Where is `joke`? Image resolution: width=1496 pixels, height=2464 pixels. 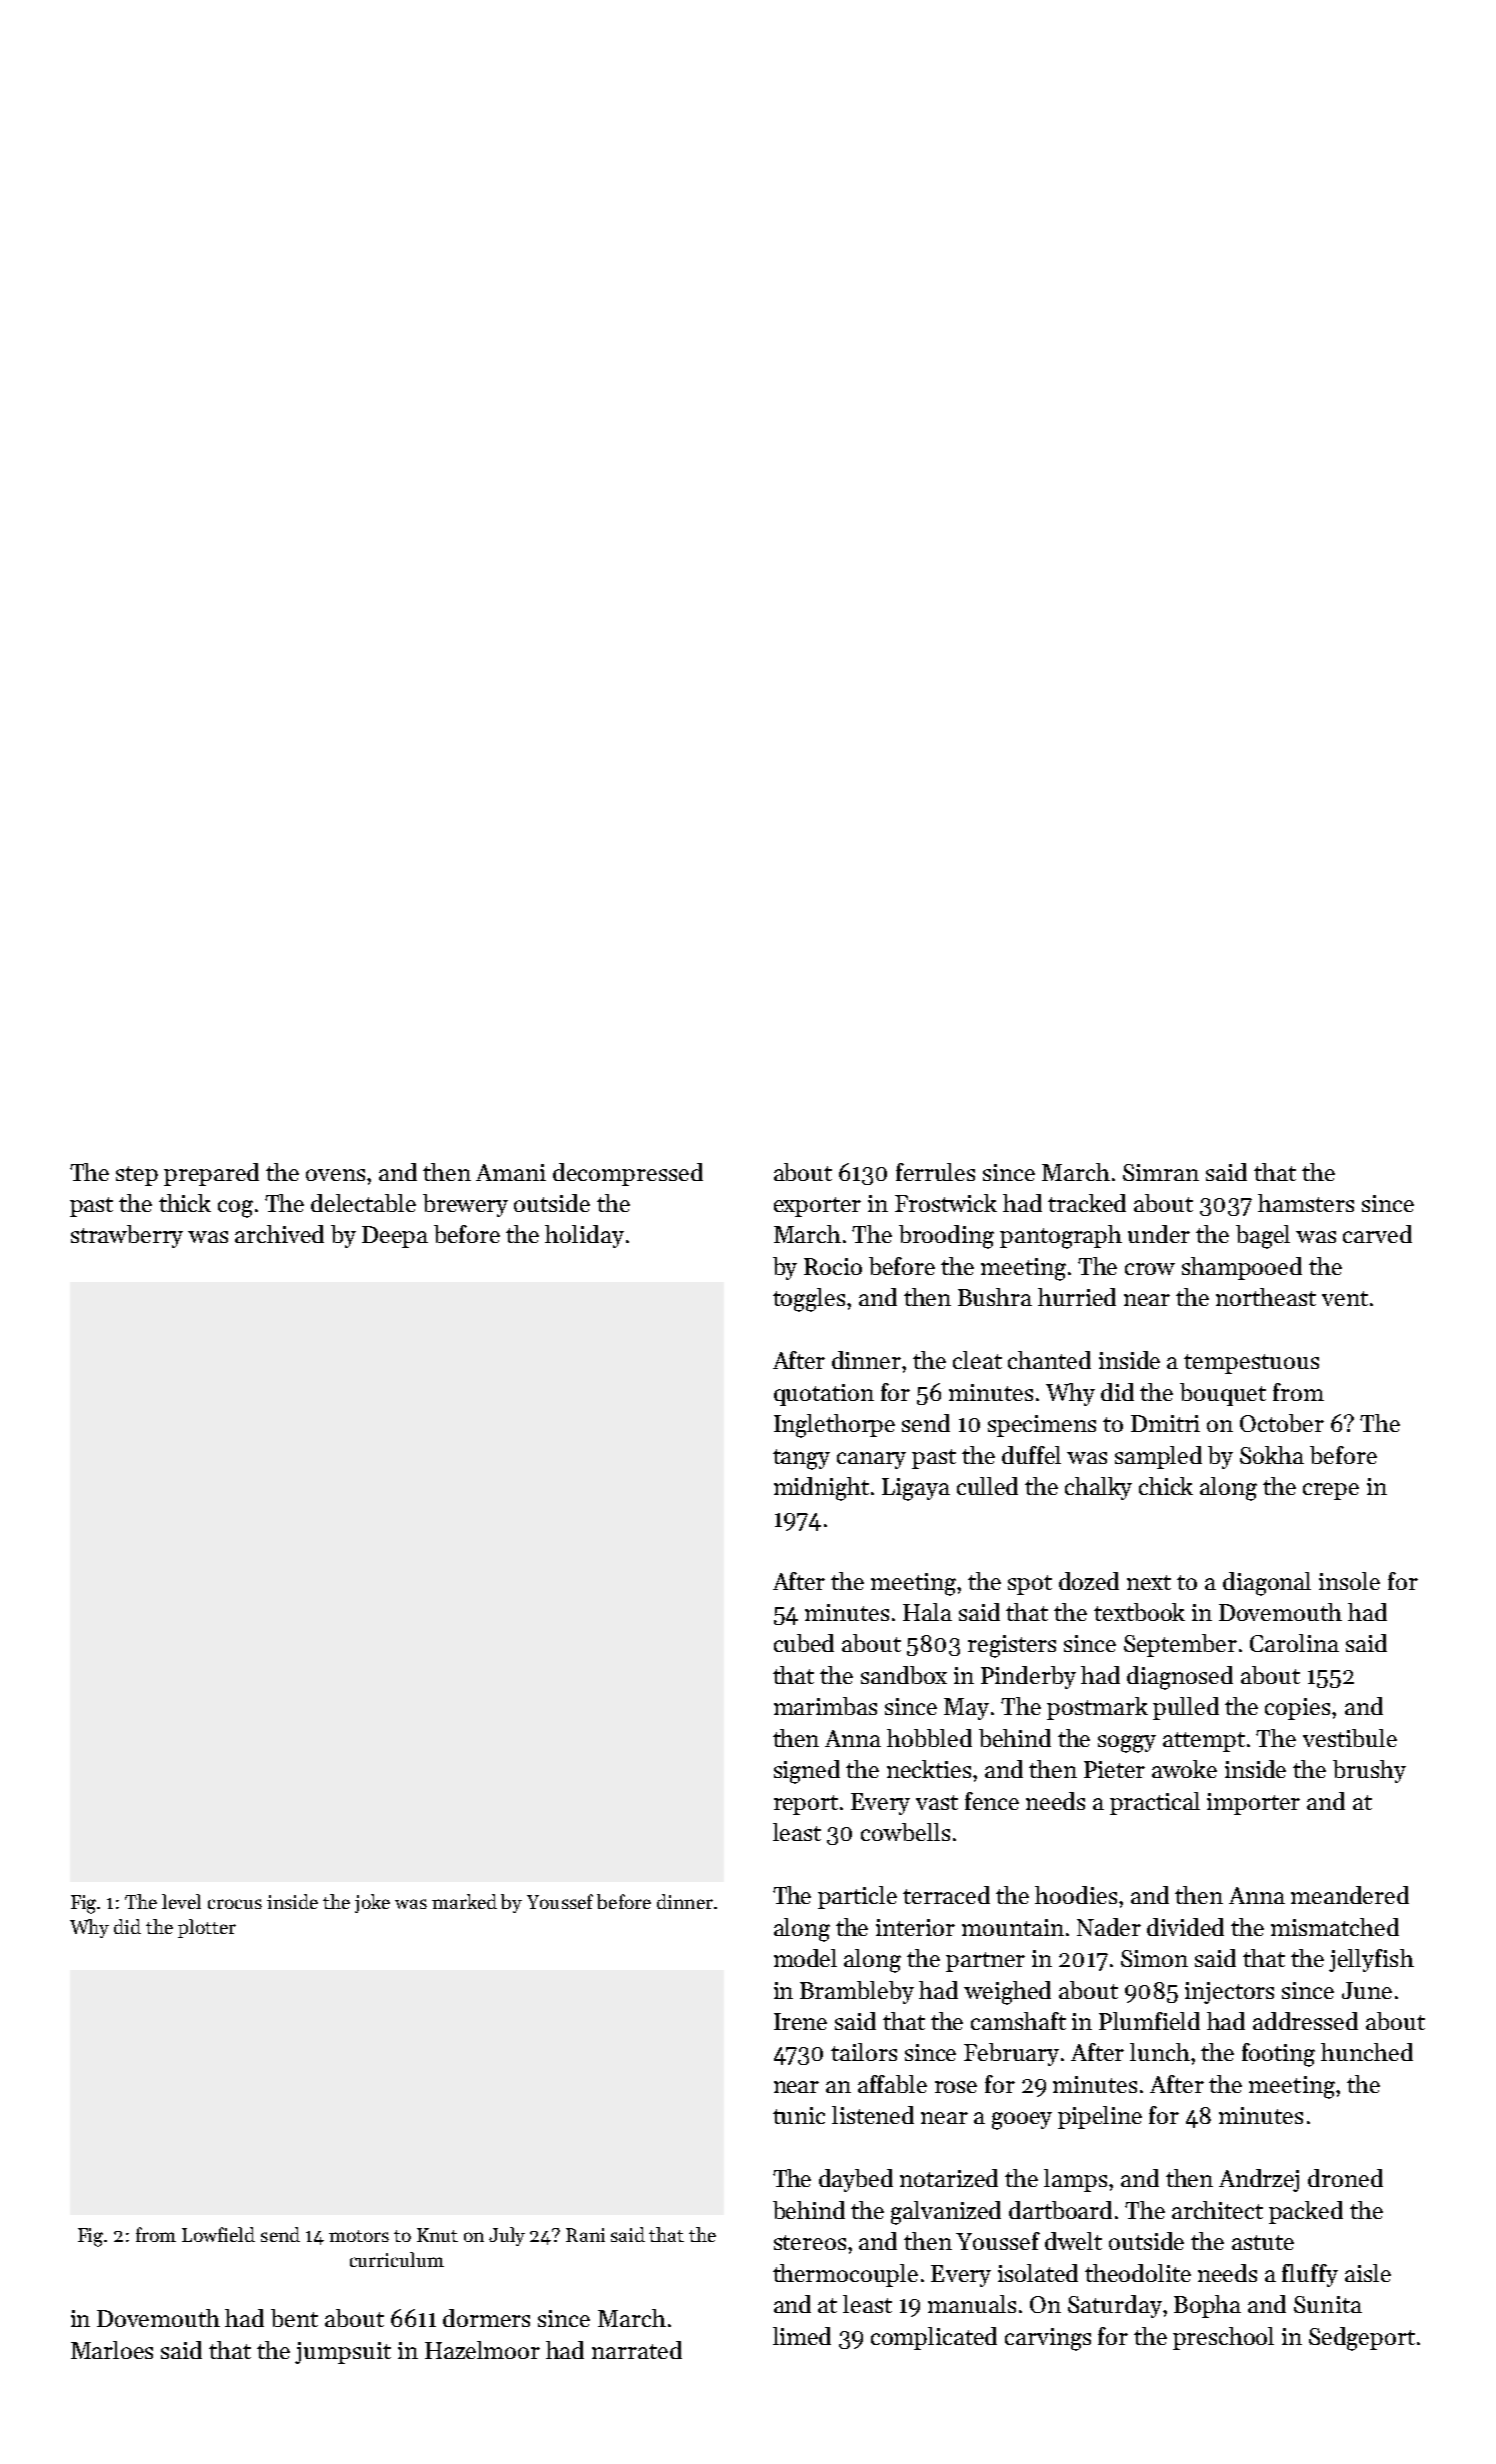
joke is located at coordinates (372, 1903).
